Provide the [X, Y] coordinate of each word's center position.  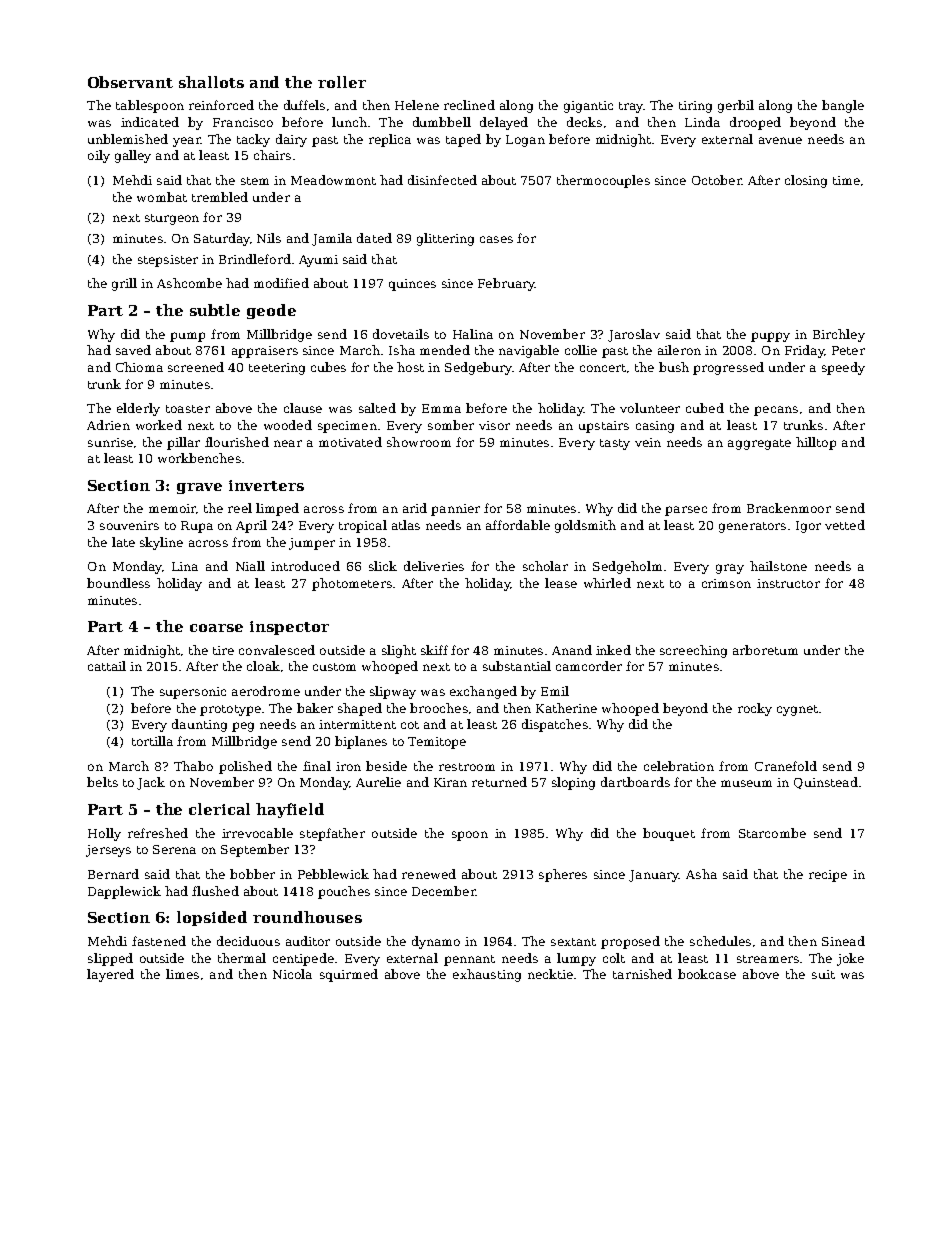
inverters [266, 485]
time [846, 180]
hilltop [816, 443]
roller [342, 82]
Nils [269, 238]
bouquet [669, 834]
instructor [788, 583]
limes [182, 974]
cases [496, 239]
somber [451, 425]
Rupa [197, 527]
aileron [679, 350]
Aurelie [378, 782]
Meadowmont [333, 180]
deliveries [434, 566]
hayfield [290, 810]
